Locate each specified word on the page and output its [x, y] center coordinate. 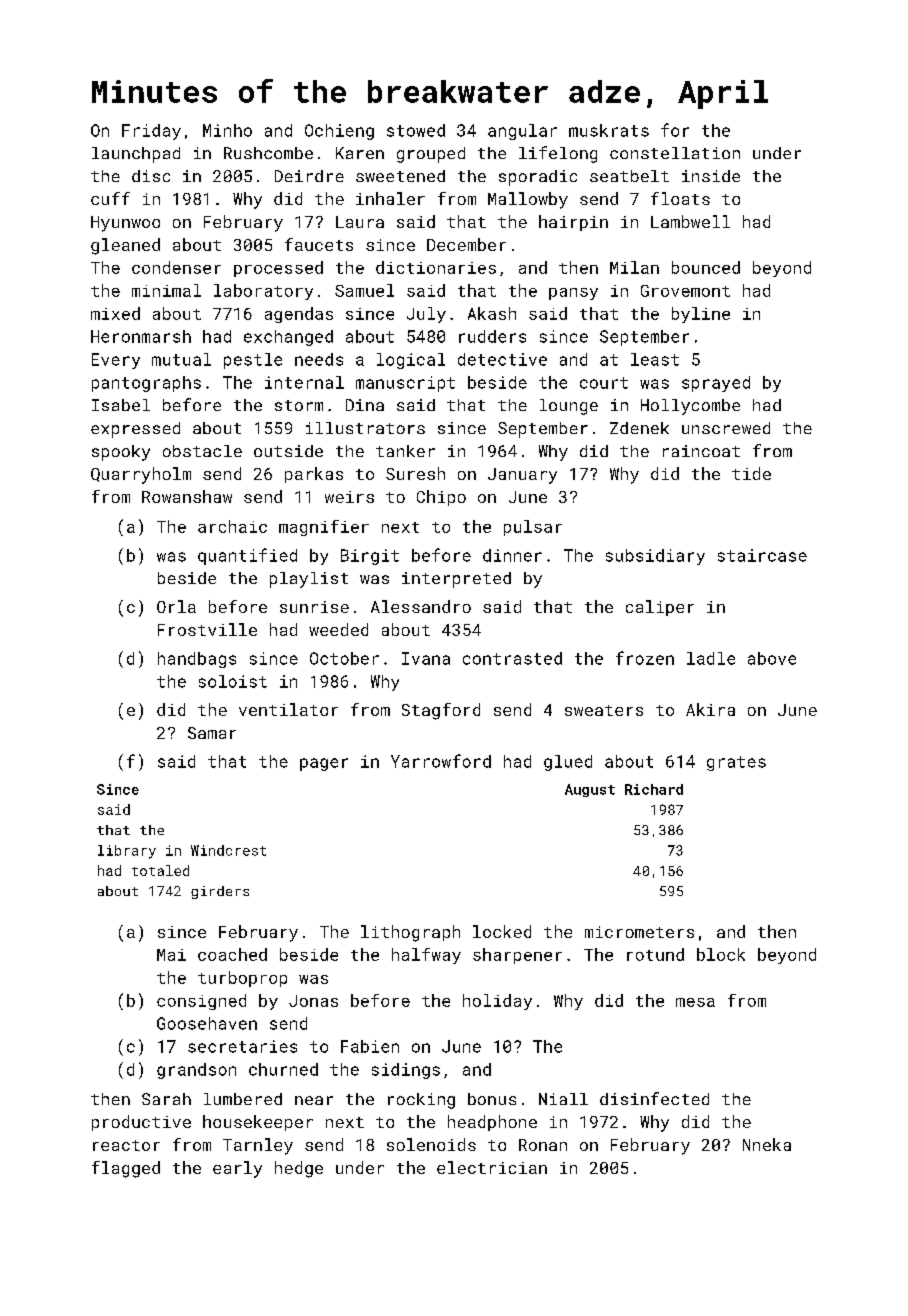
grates [736, 763]
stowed [416, 130]
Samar [212, 733]
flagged [126, 1169]
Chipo [441, 498]
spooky [121, 453]
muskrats [609, 130]
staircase [762, 555]
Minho [227, 130]
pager [324, 764]
